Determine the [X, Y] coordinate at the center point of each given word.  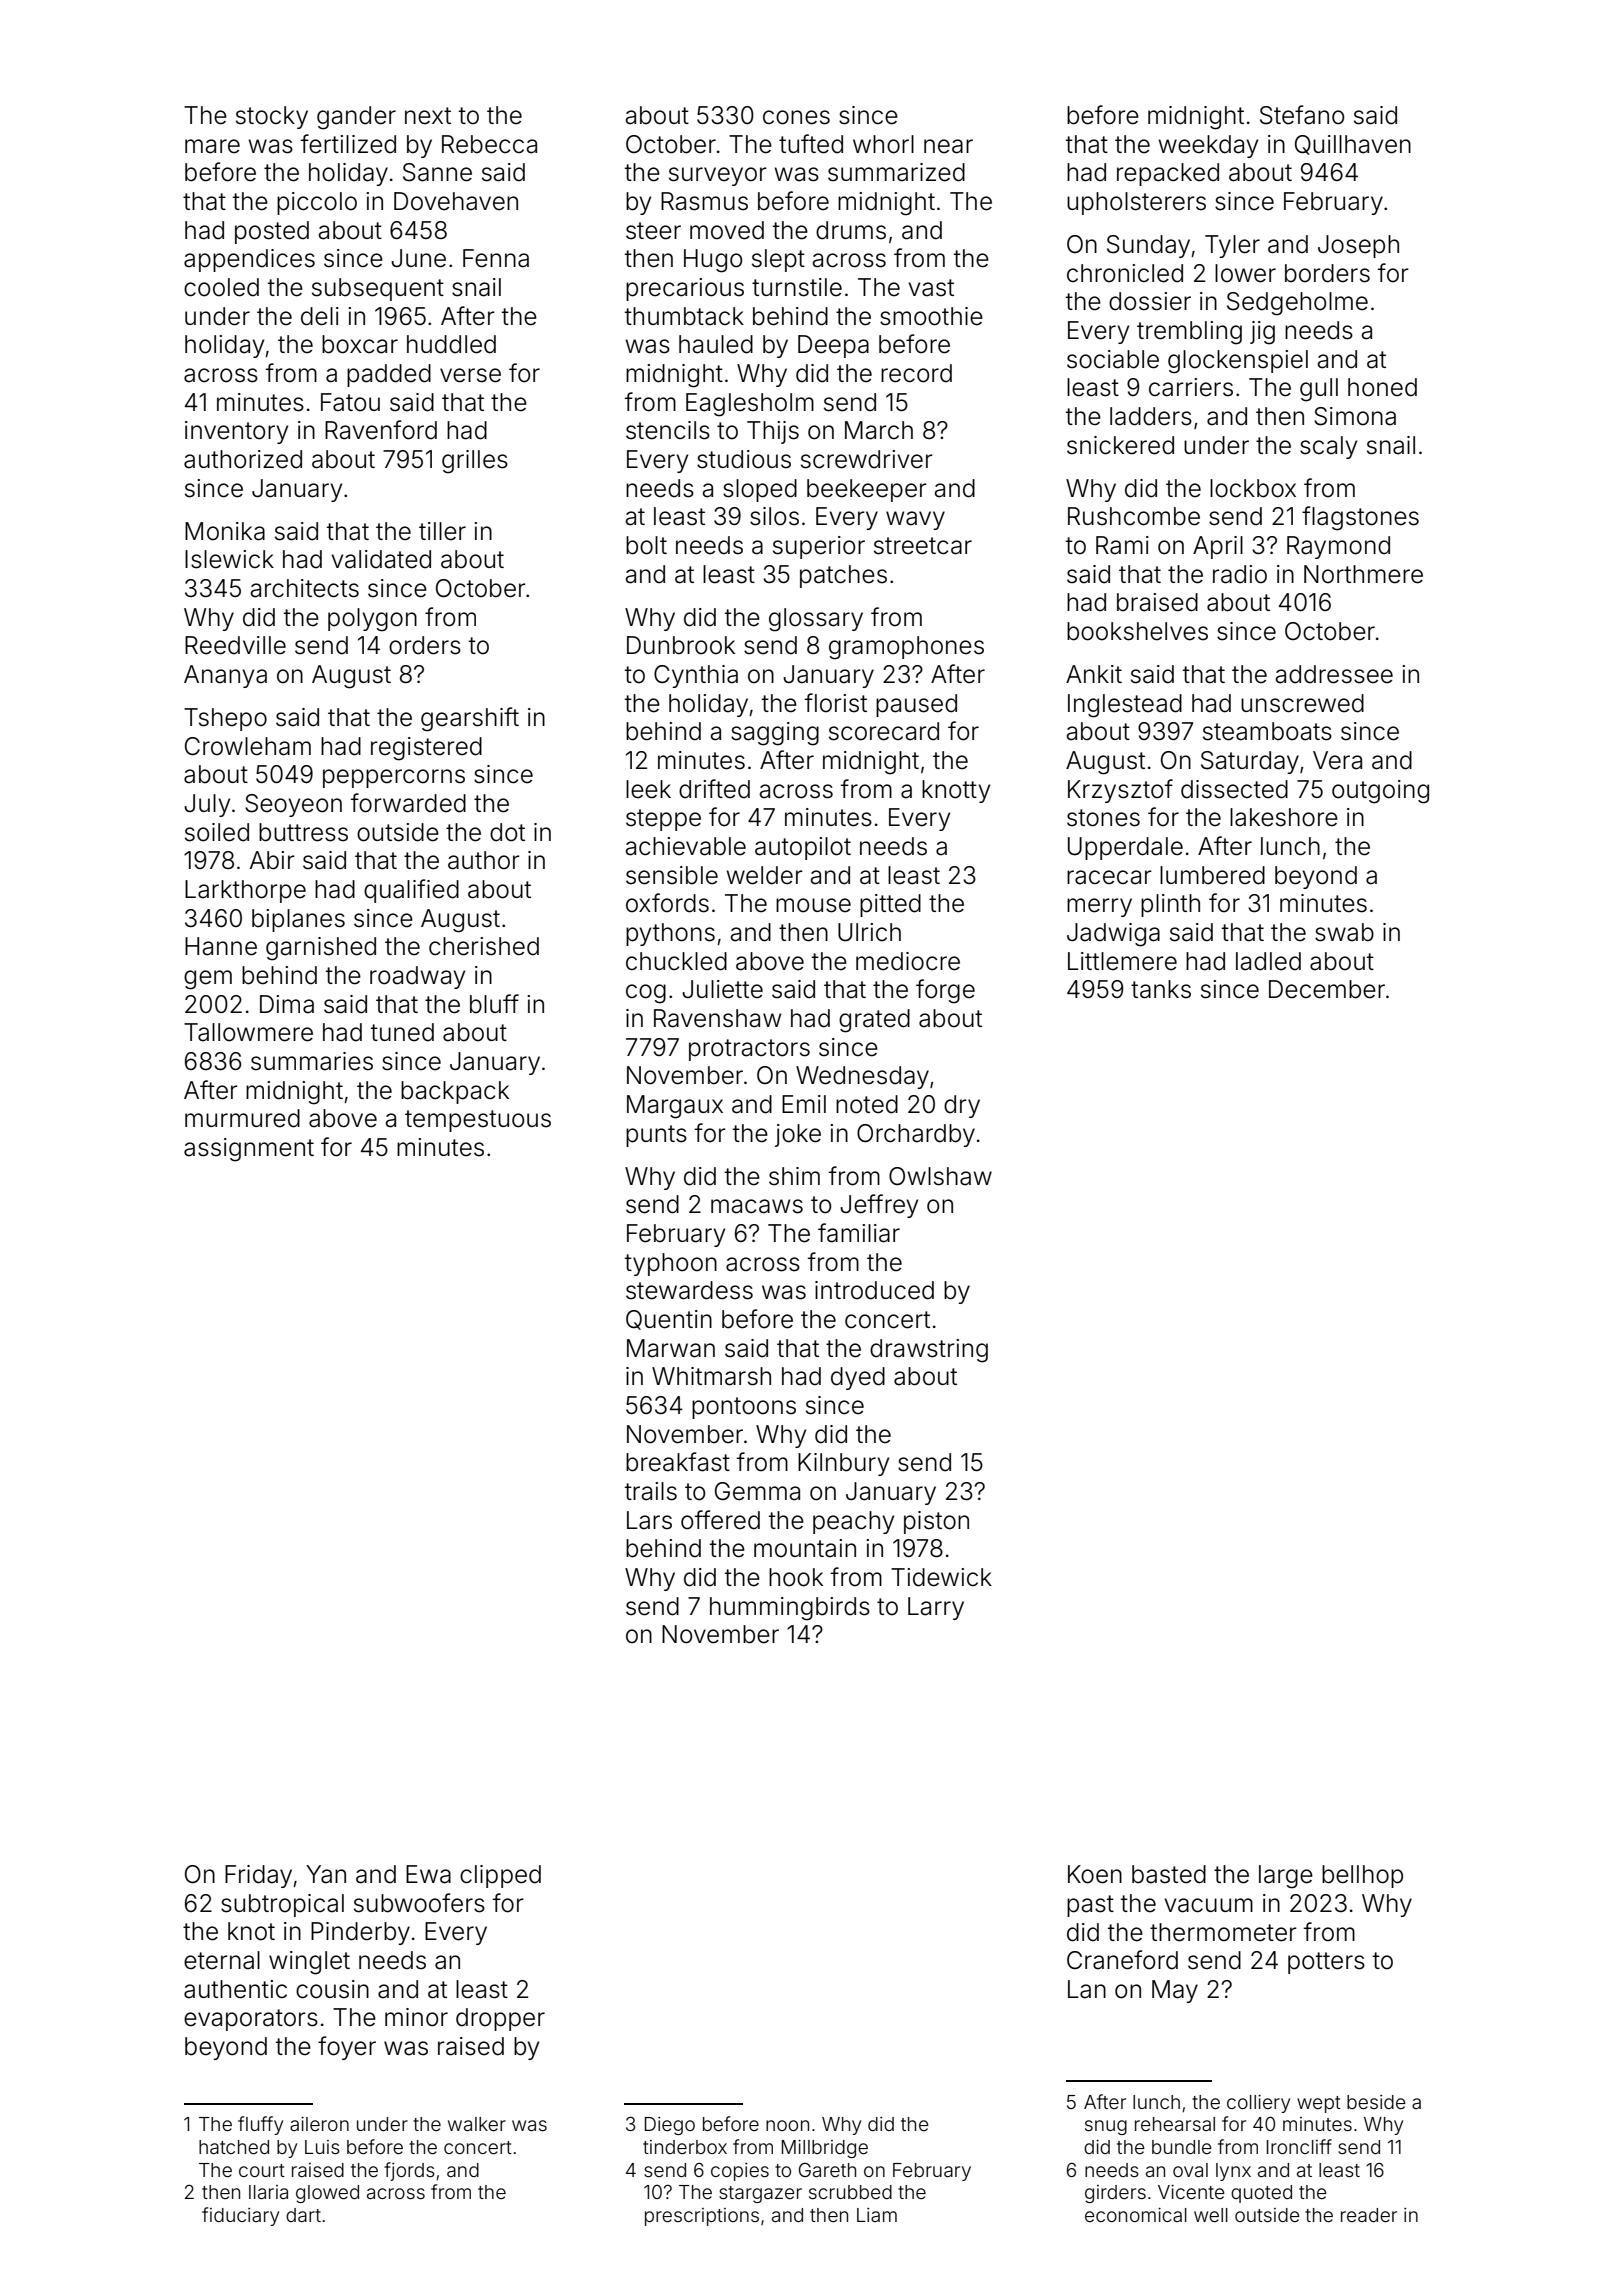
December [1327, 989]
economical [1136, 2215]
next [428, 116]
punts [656, 1136]
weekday [1208, 146]
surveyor [718, 176]
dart [303, 2215]
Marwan [671, 1348]
